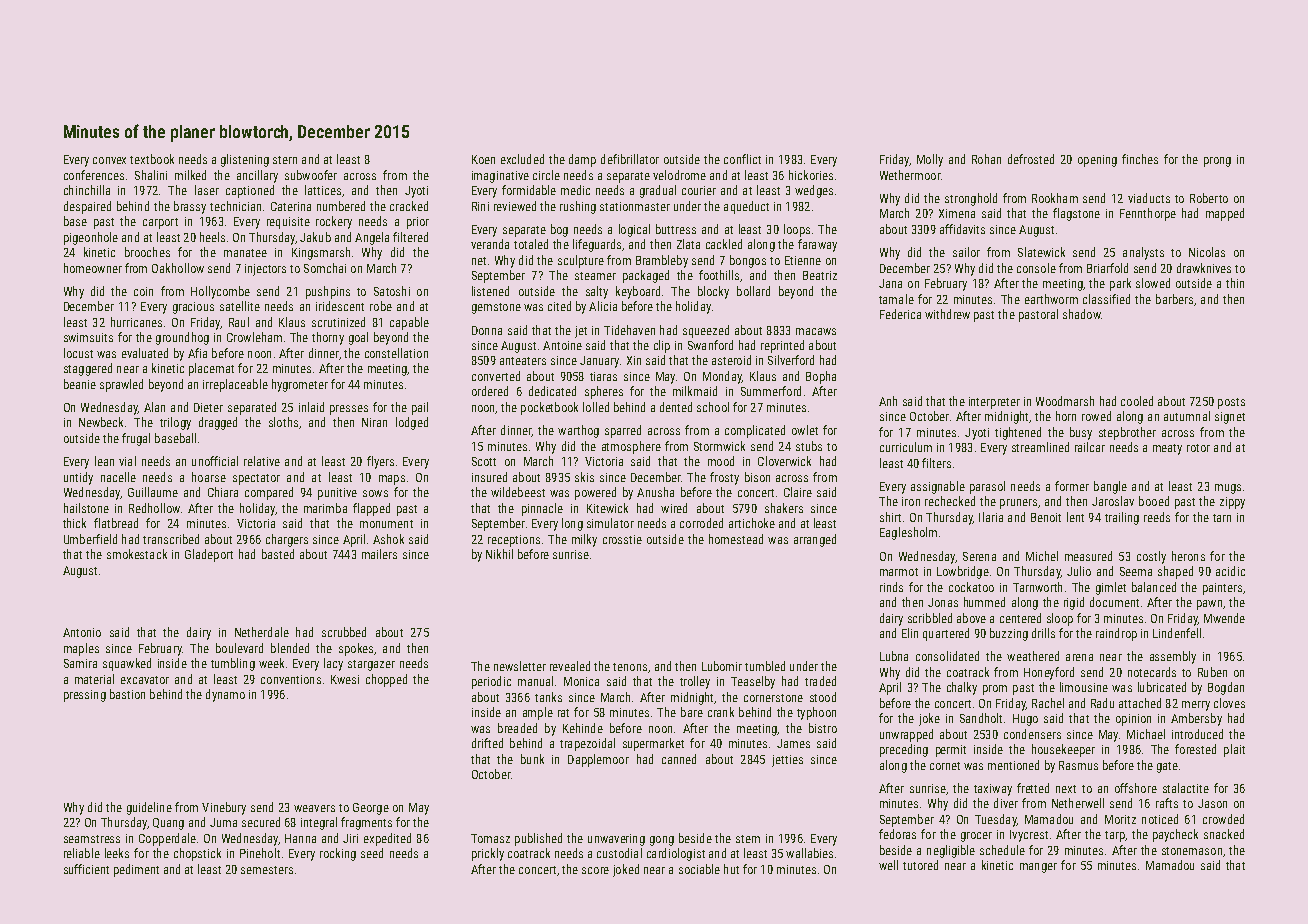 This screenshot has width=1308, height=924. I want to click on punitive, so click(337, 494).
